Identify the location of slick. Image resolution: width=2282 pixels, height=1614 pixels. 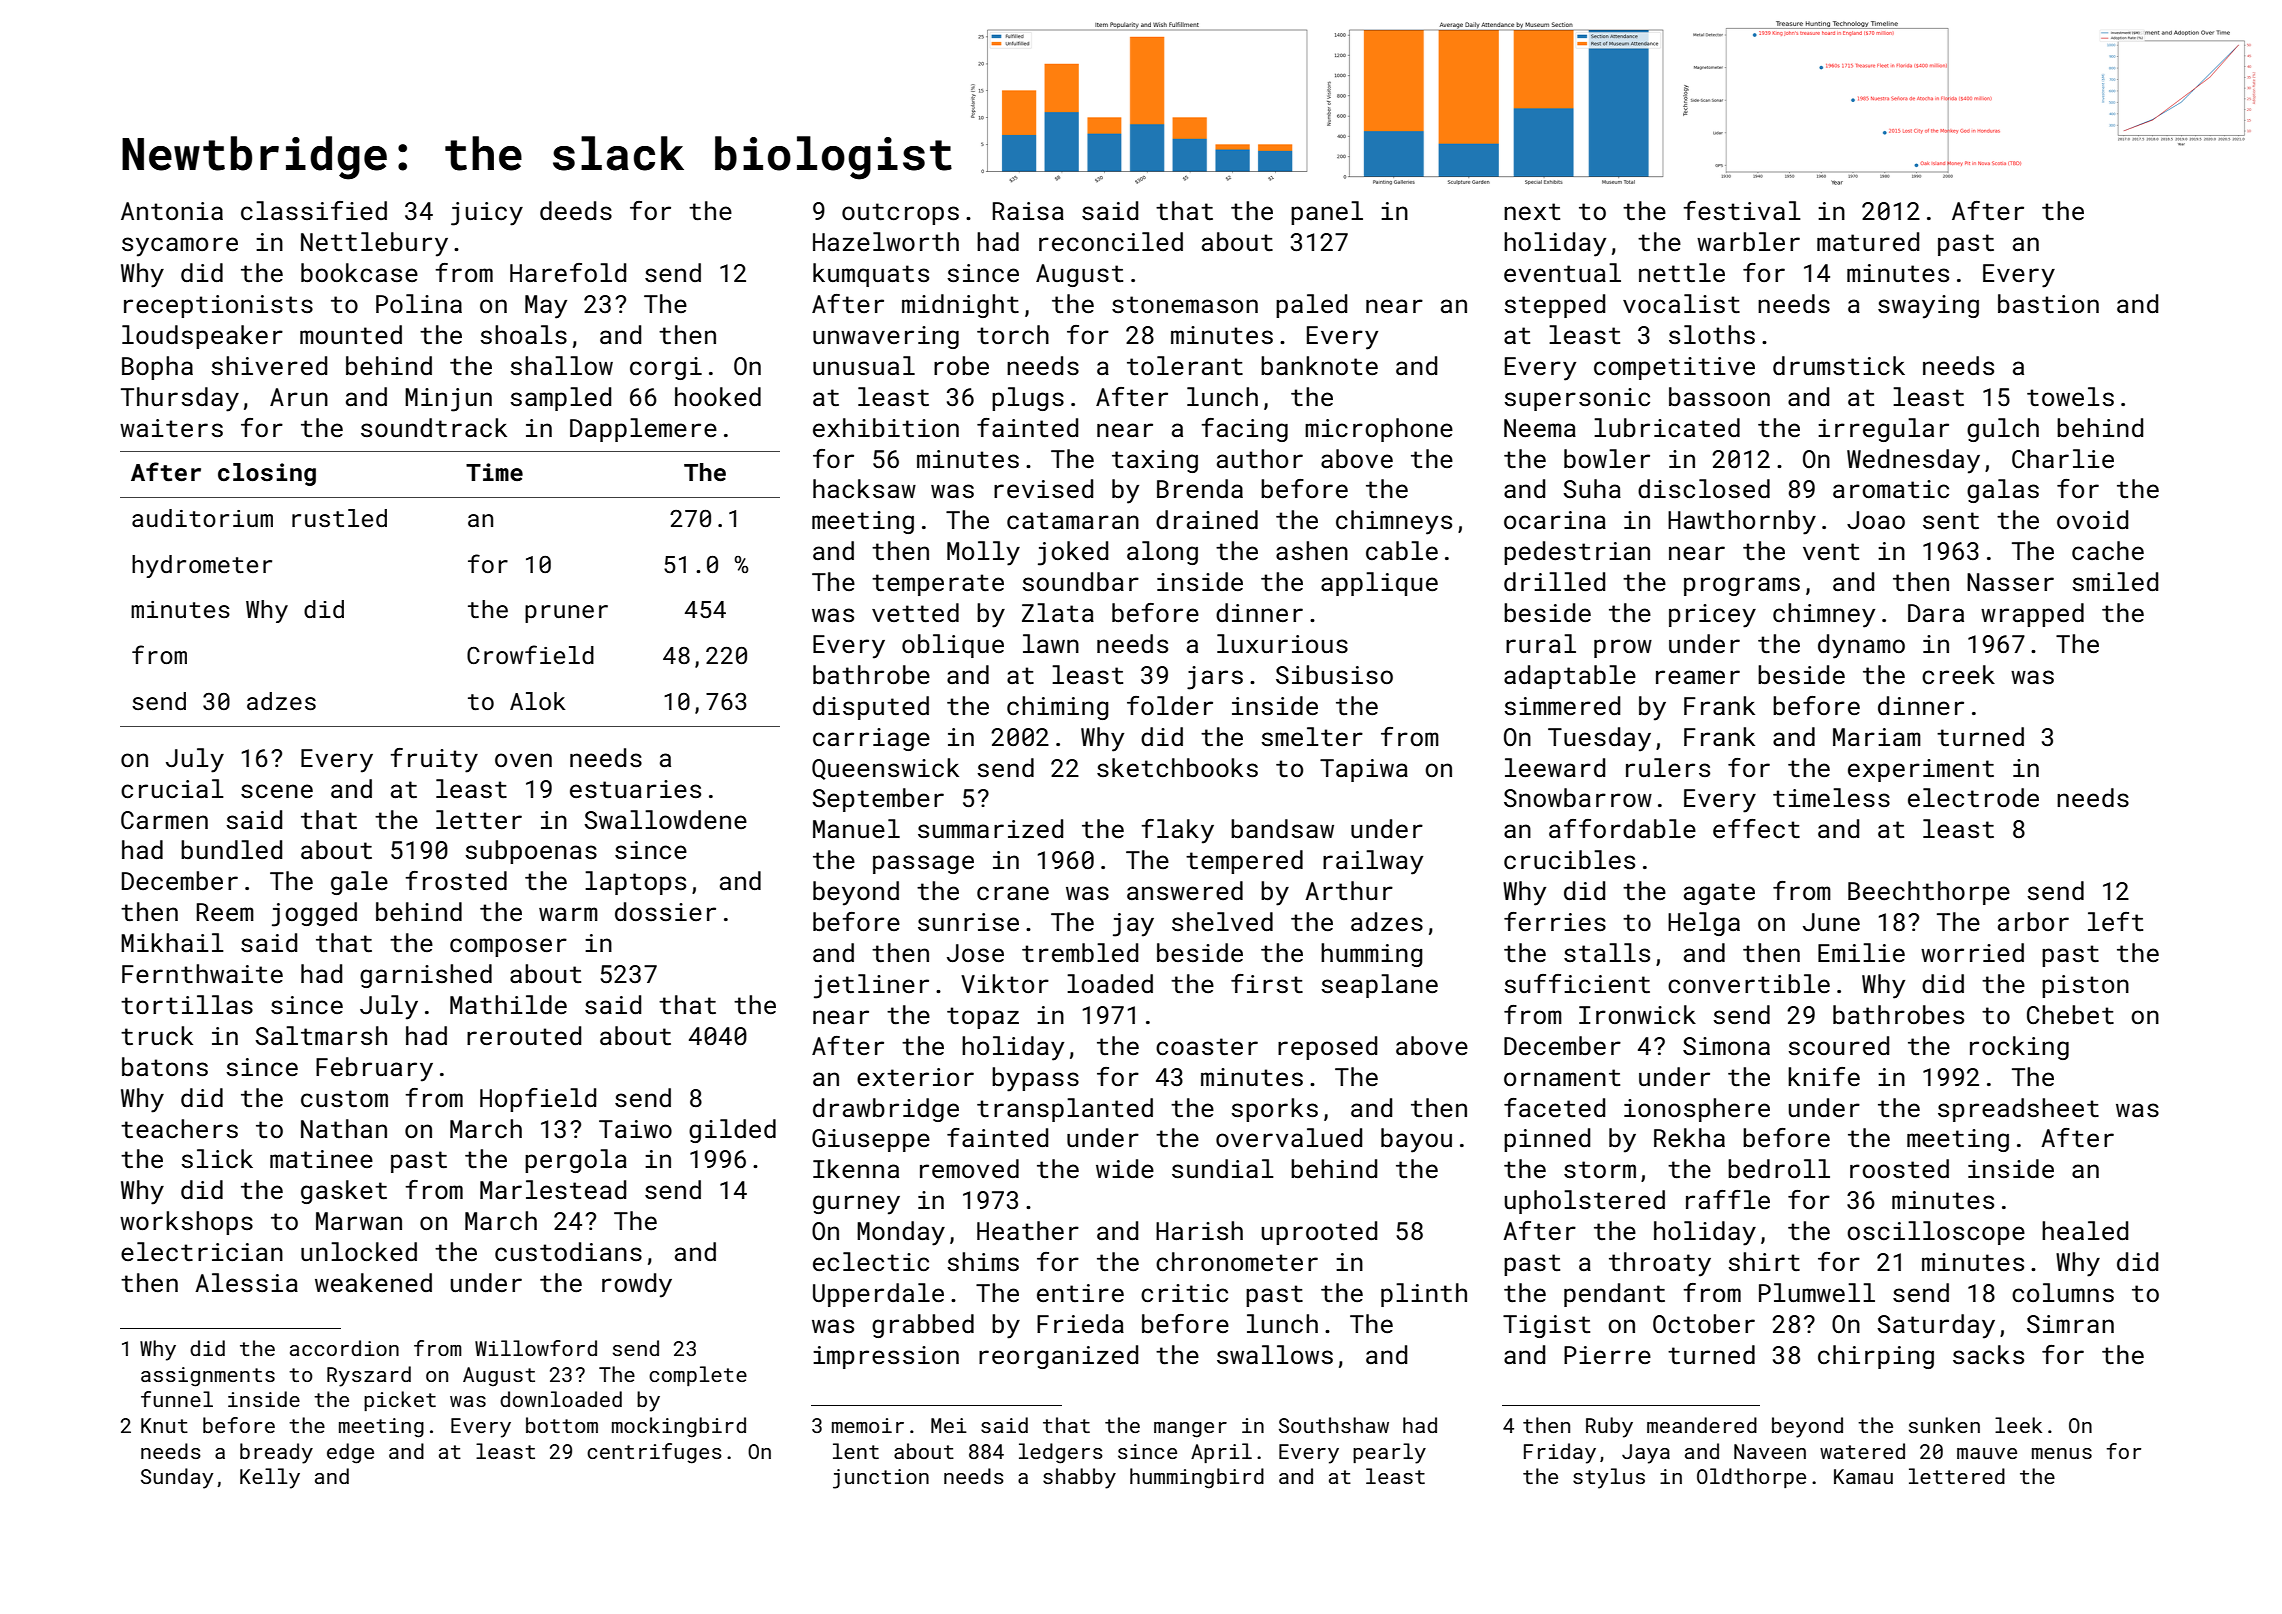
(217, 1159).
